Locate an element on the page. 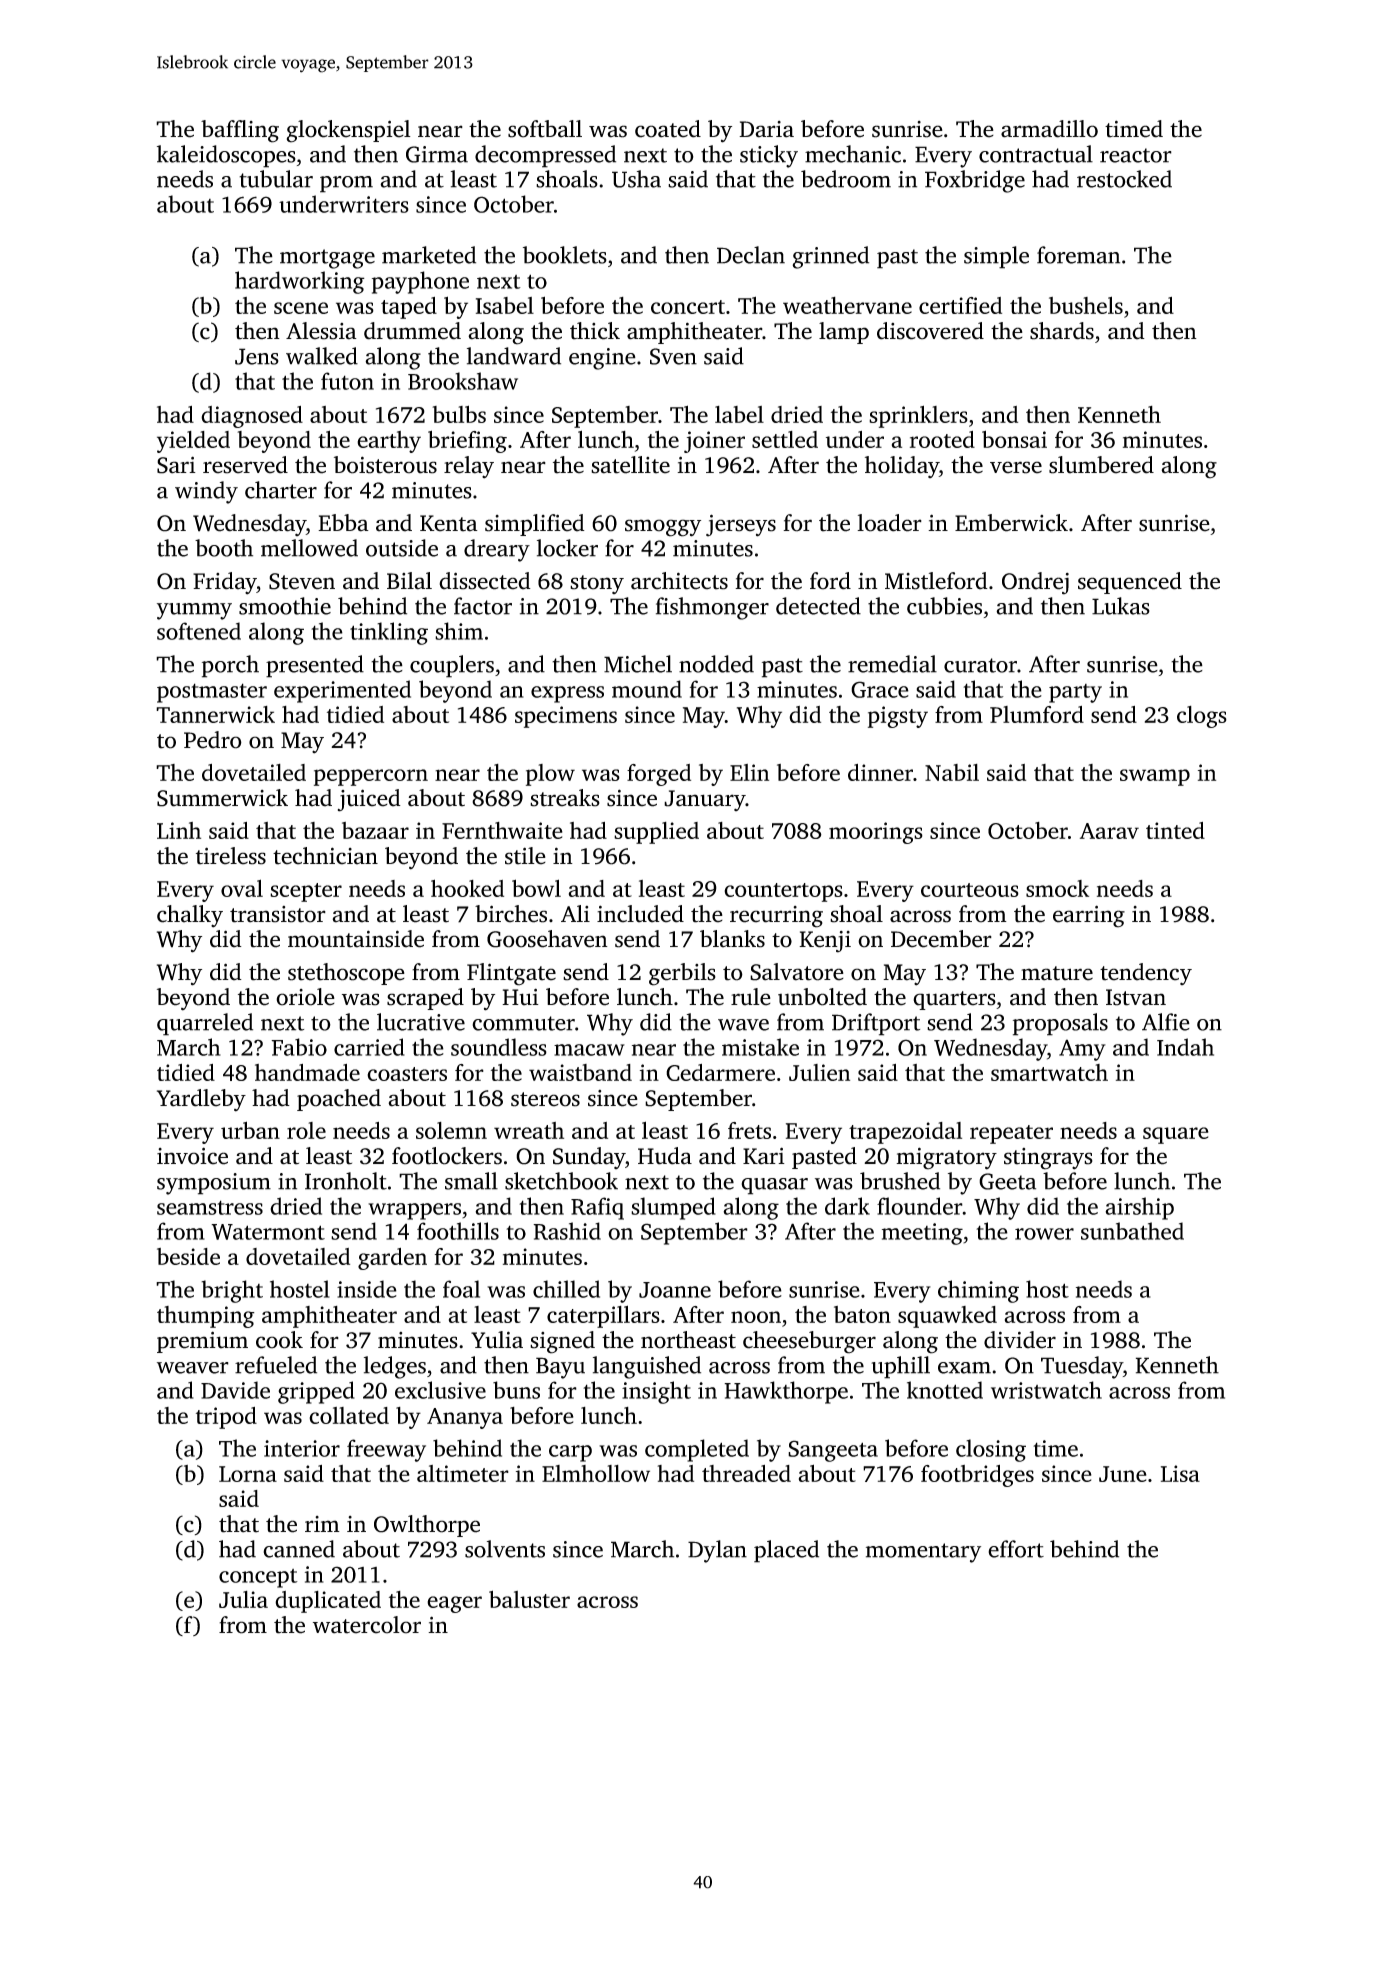 The image size is (1386, 1969). January is located at coordinates (705, 800).
